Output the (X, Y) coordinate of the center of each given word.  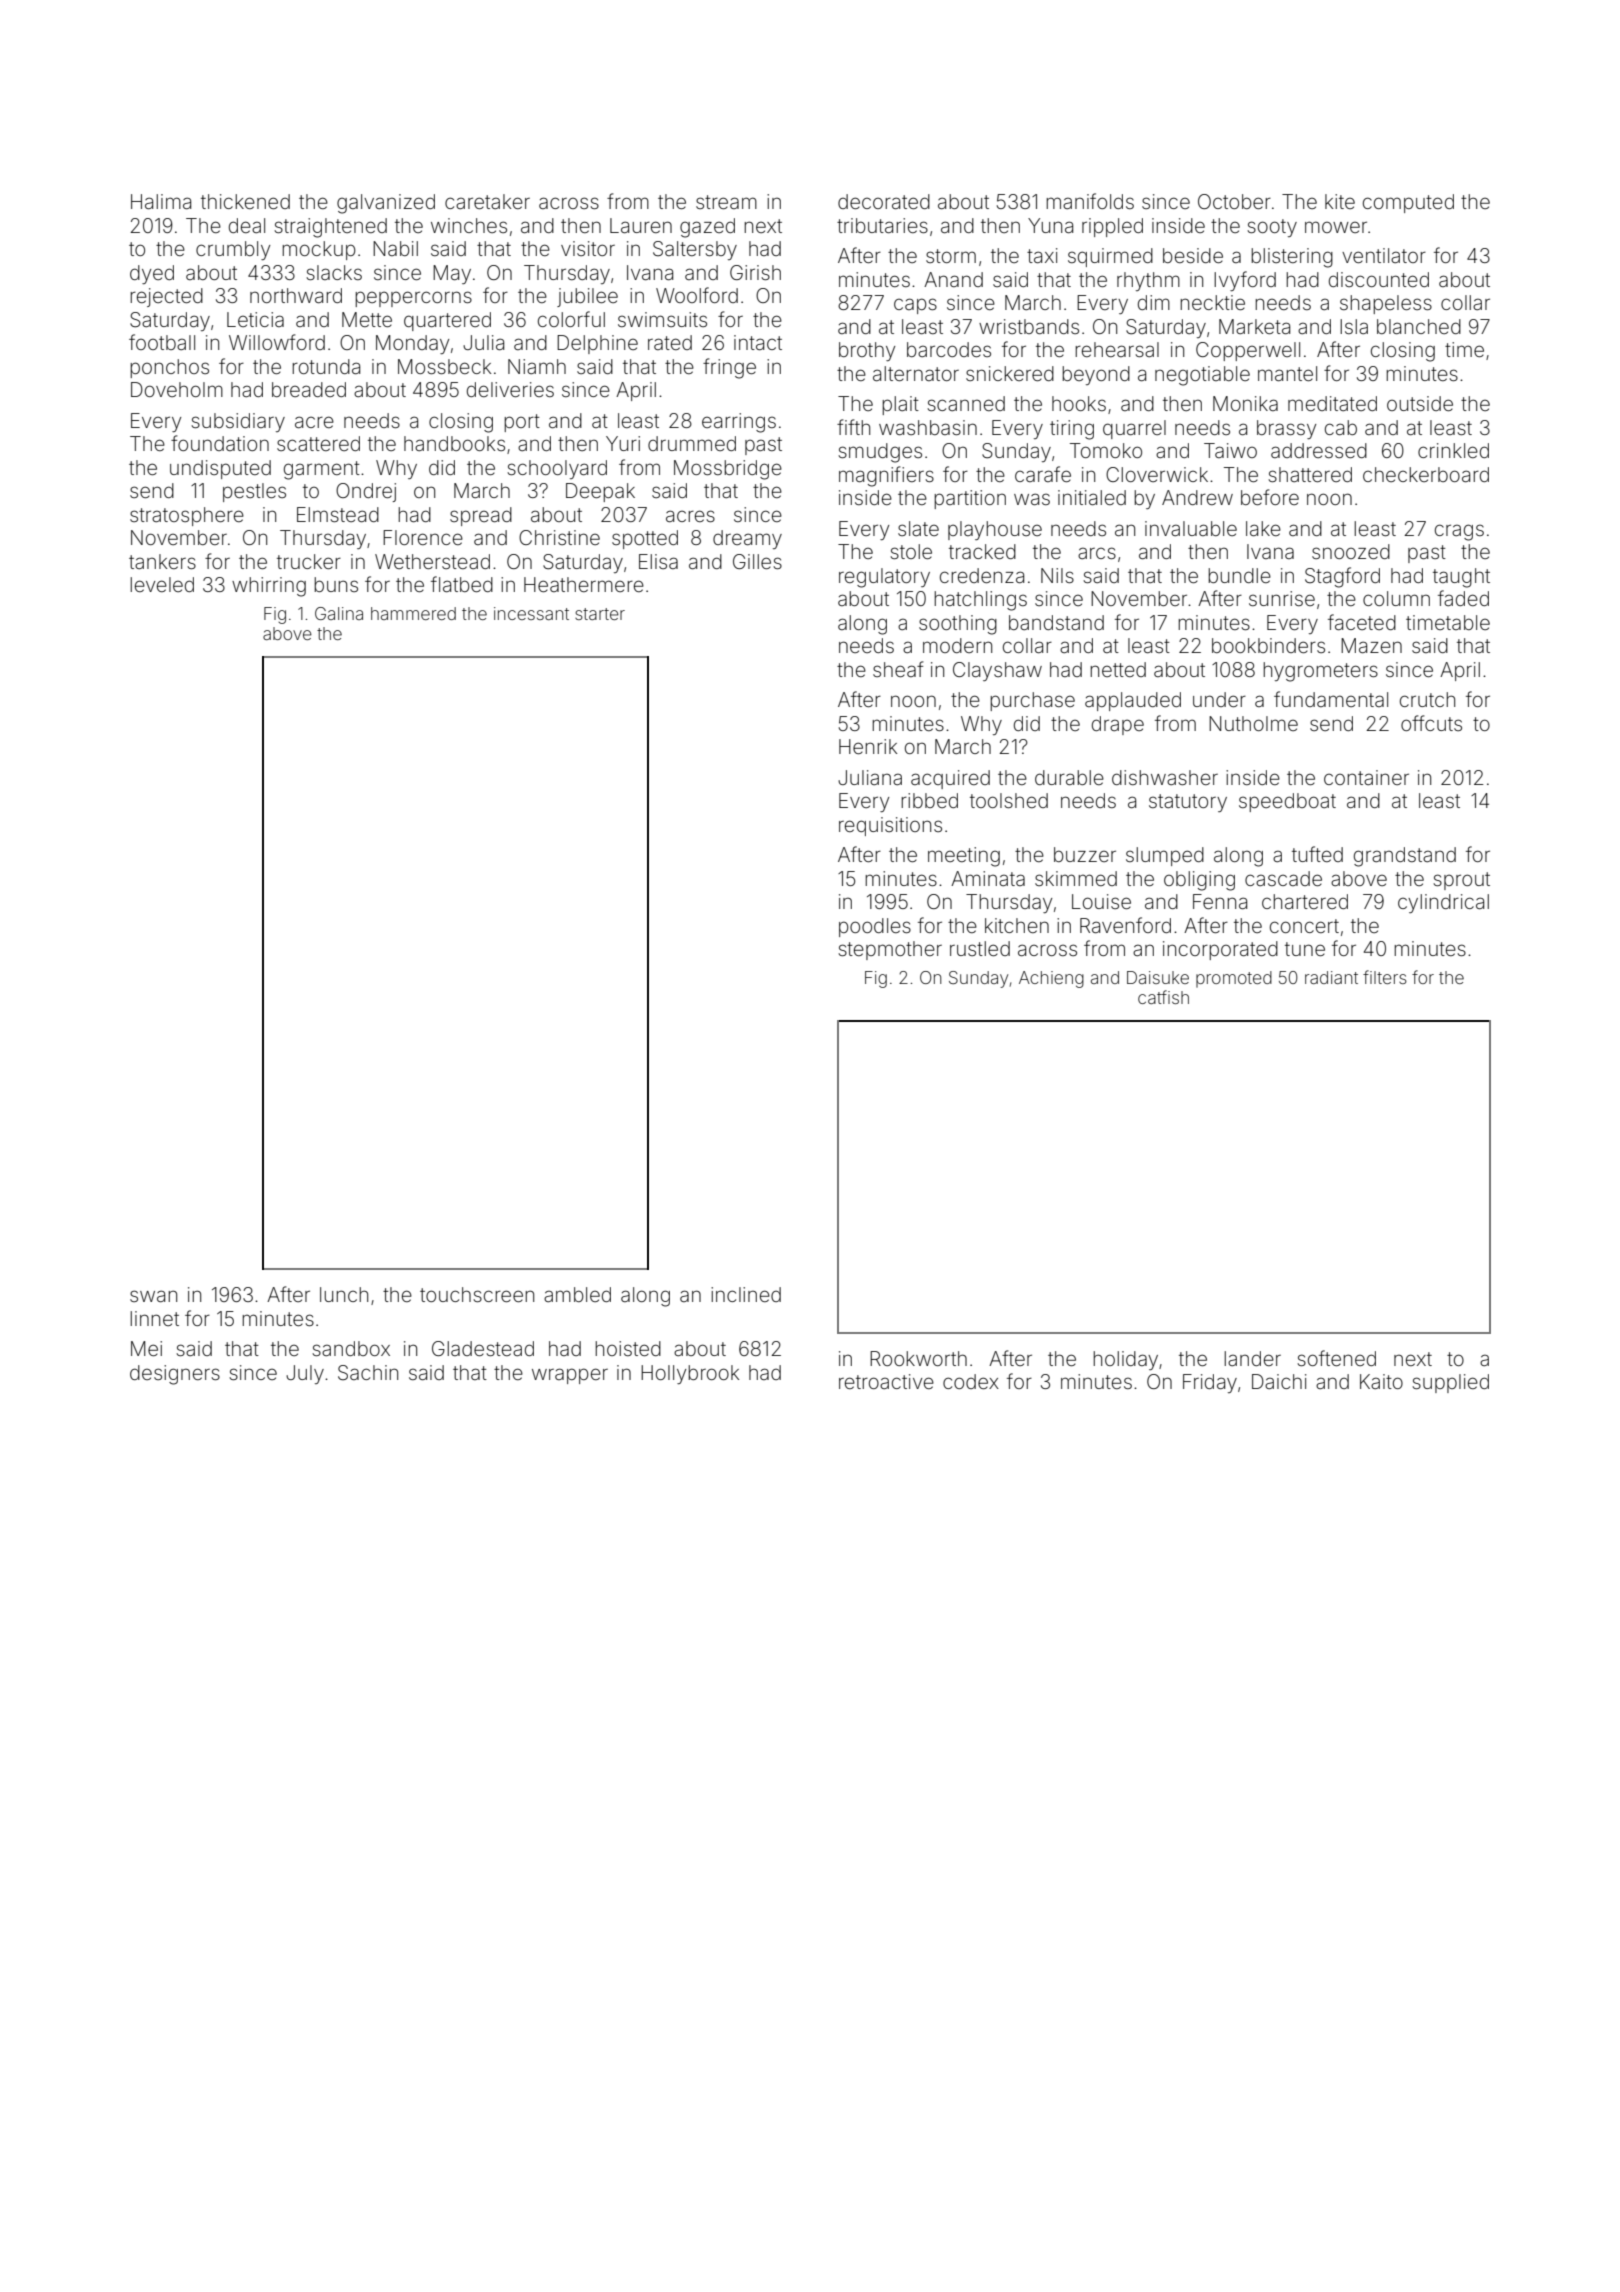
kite (1340, 201)
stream (726, 202)
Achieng (1051, 979)
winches (469, 225)
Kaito (1381, 1381)
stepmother (890, 950)
